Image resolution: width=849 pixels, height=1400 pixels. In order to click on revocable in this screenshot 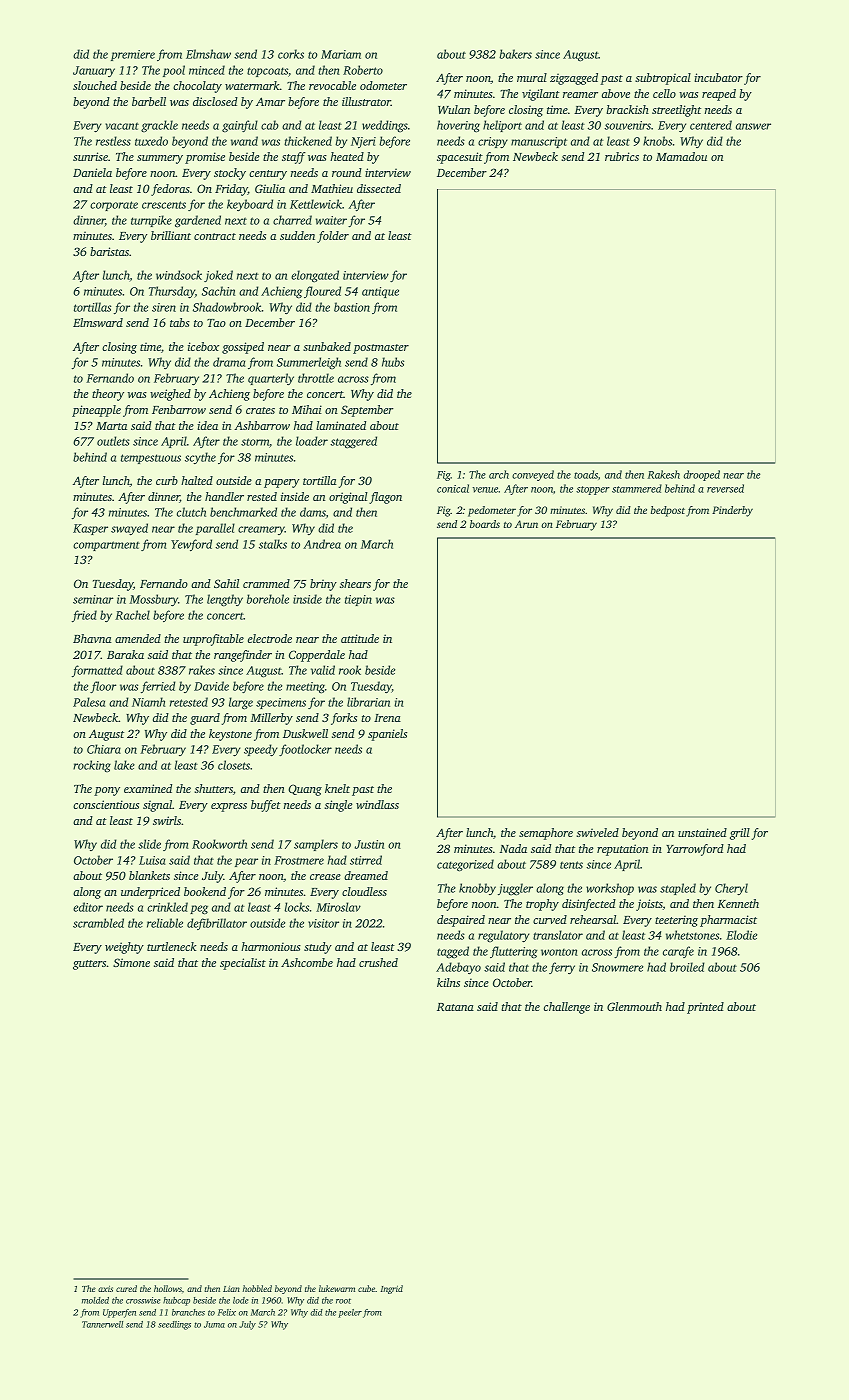, I will do `click(332, 85)`.
